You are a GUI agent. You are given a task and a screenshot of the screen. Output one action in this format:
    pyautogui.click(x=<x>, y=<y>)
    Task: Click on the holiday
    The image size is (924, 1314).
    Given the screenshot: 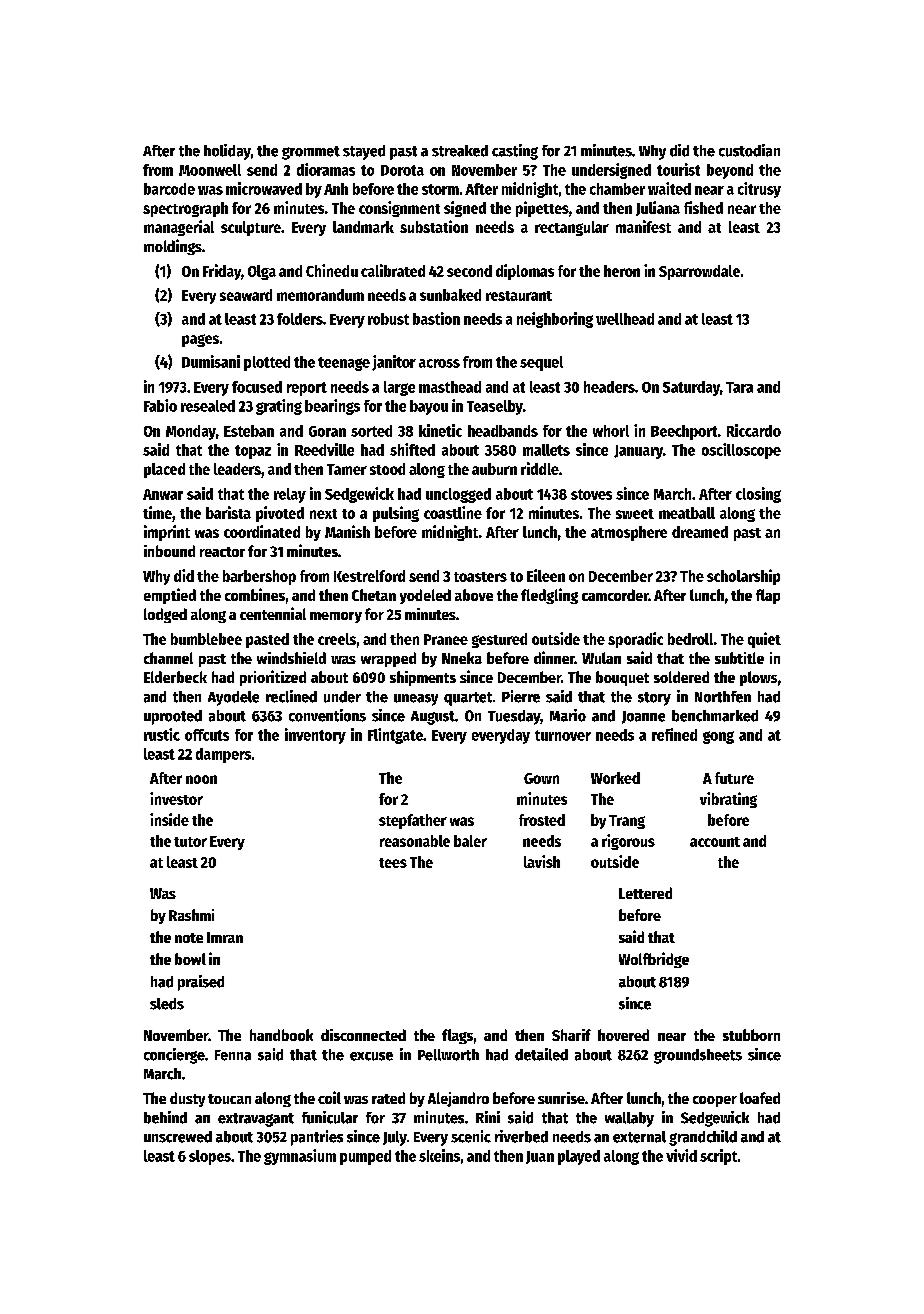 What is the action you would take?
    pyautogui.click(x=227, y=152)
